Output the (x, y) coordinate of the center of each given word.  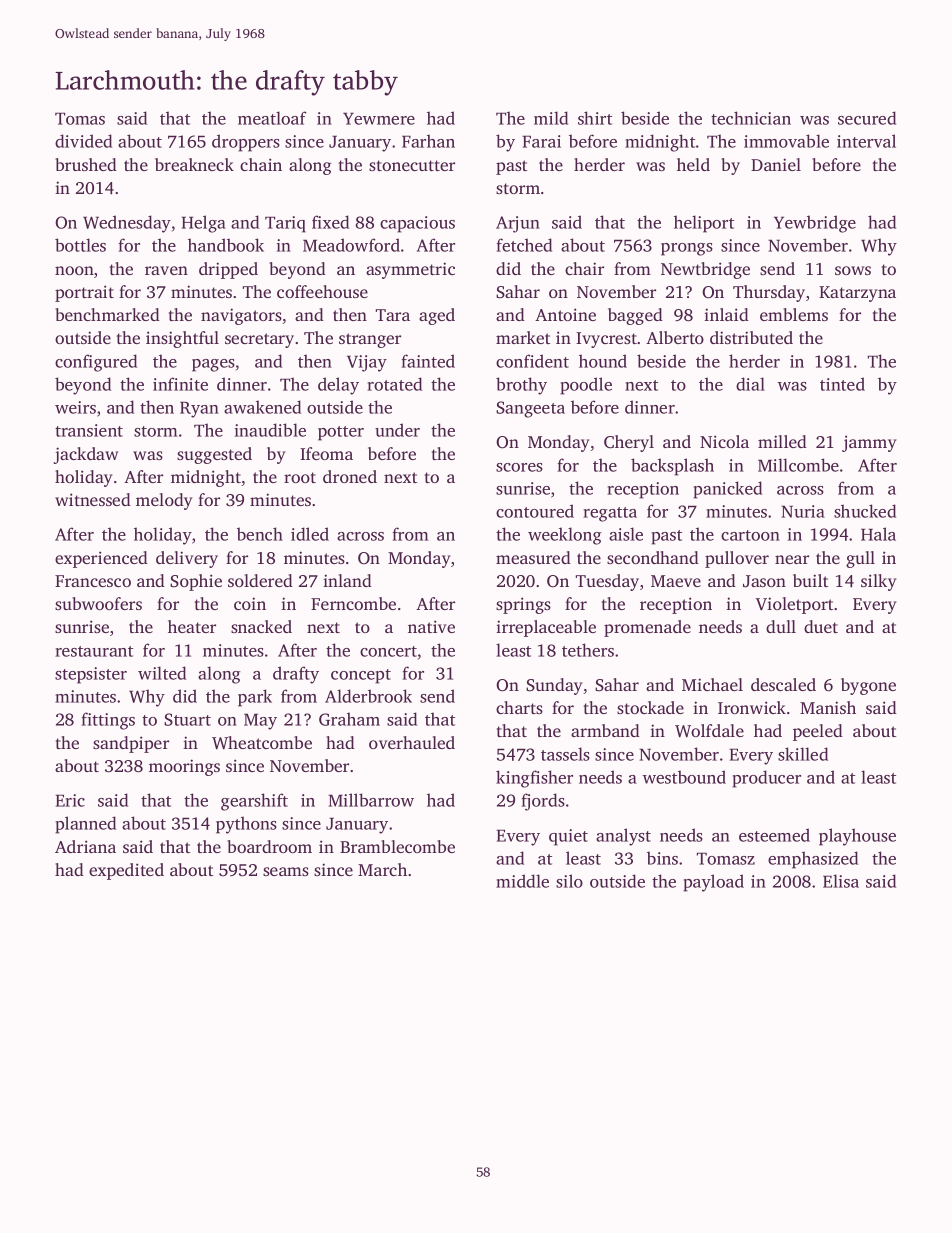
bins (662, 858)
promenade (647, 628)
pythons (246, 825)
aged (437, 316)
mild (551, 118)
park (255, 698)
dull (781, 626)
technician (751, 118)
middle (522, 881)
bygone (868, 686)
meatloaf (272, 118)
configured (96, 363)
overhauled (412, 742)
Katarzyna (857, 294)
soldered (260, 580)
